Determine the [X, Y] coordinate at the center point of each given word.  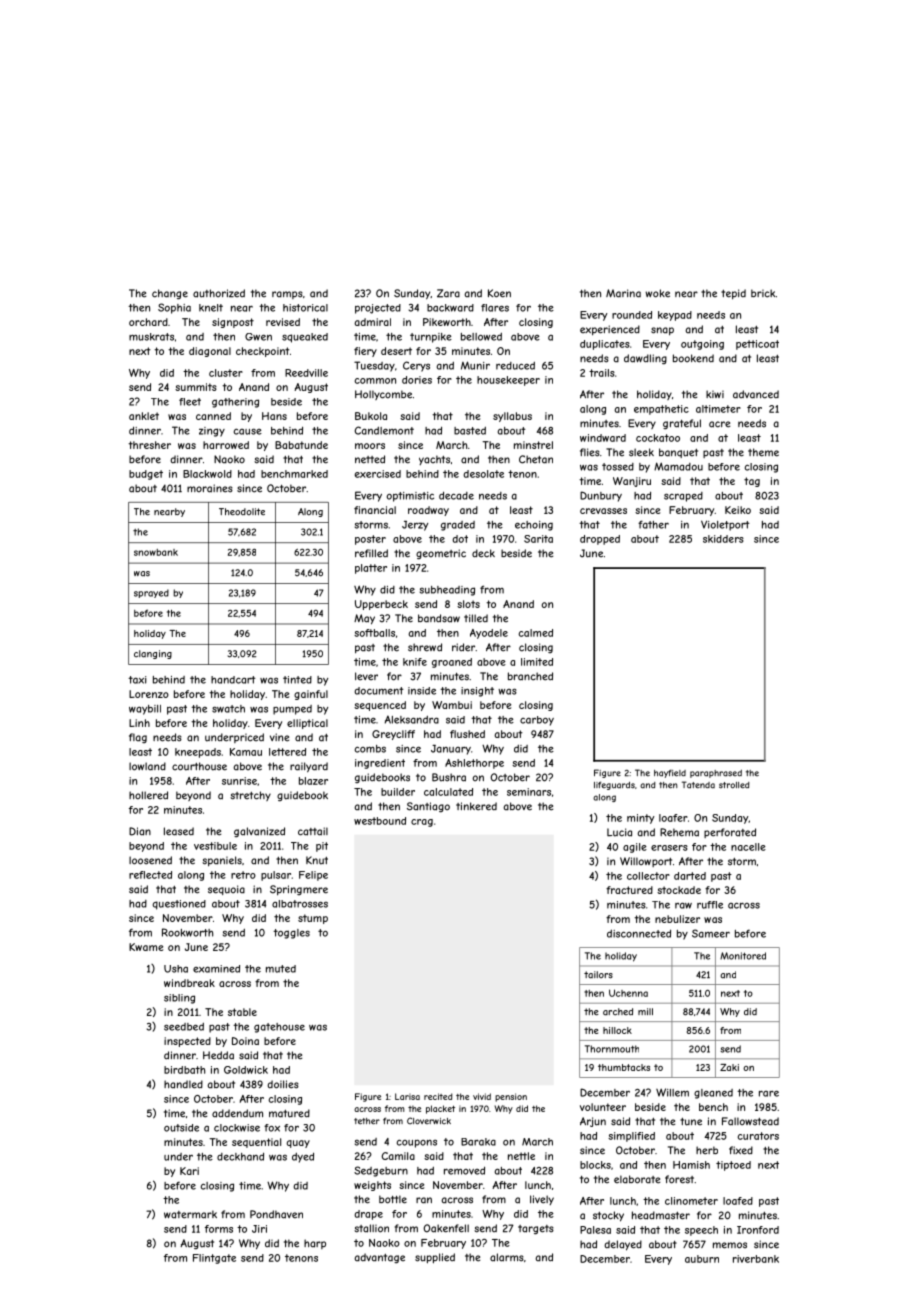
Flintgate [214, 1259]
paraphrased [716, 774]
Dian [140, 831]
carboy [537, 721]
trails [602, 373]
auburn [702, 1259]
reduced [515, 366]
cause [248, 431]
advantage [380, 1258]
